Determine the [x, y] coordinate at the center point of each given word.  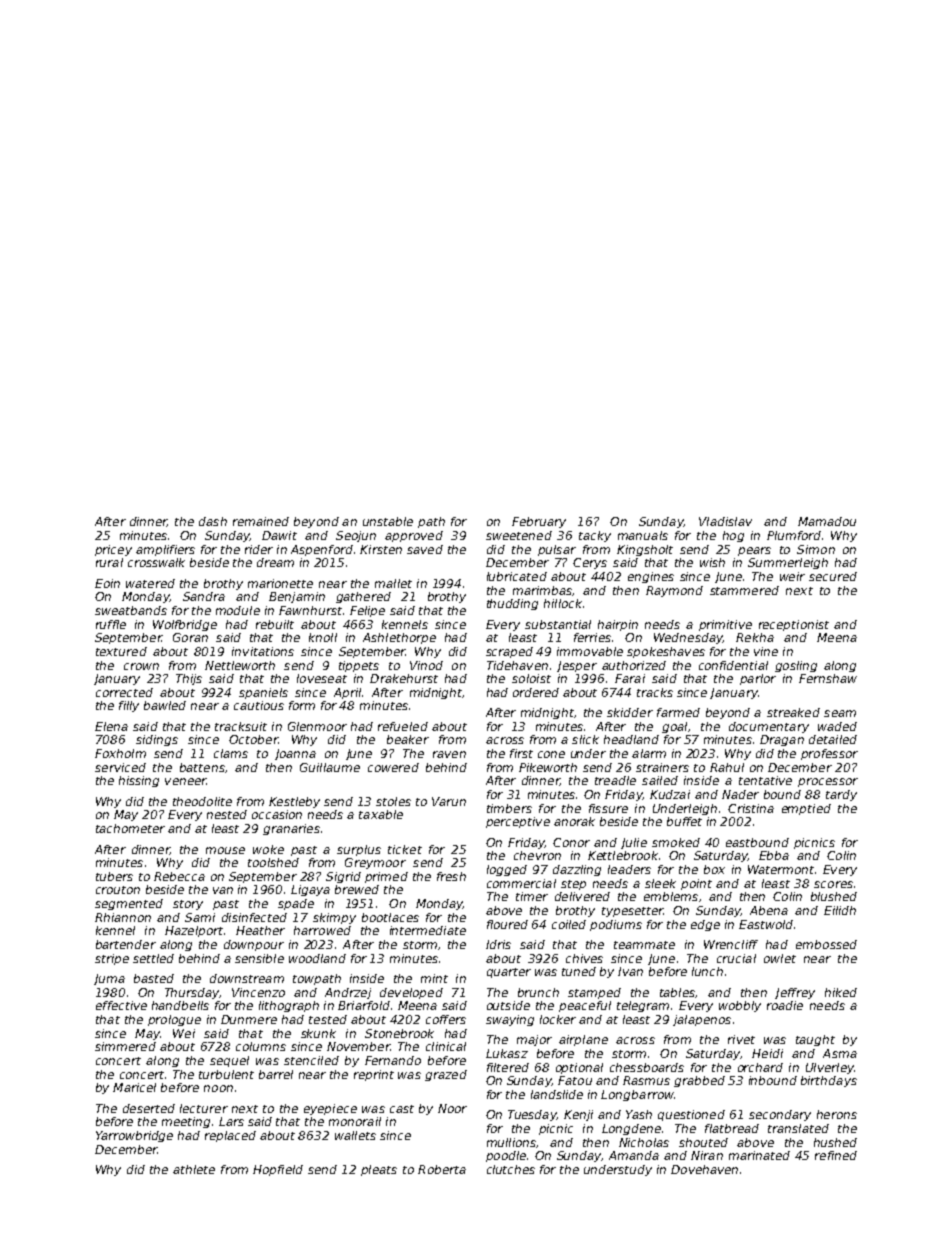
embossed [826, 944]
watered [150, 583]
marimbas [542, 590]
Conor [571, 842]
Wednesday [688, 638]
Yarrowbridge [134, 1136]
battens [202, 767]
